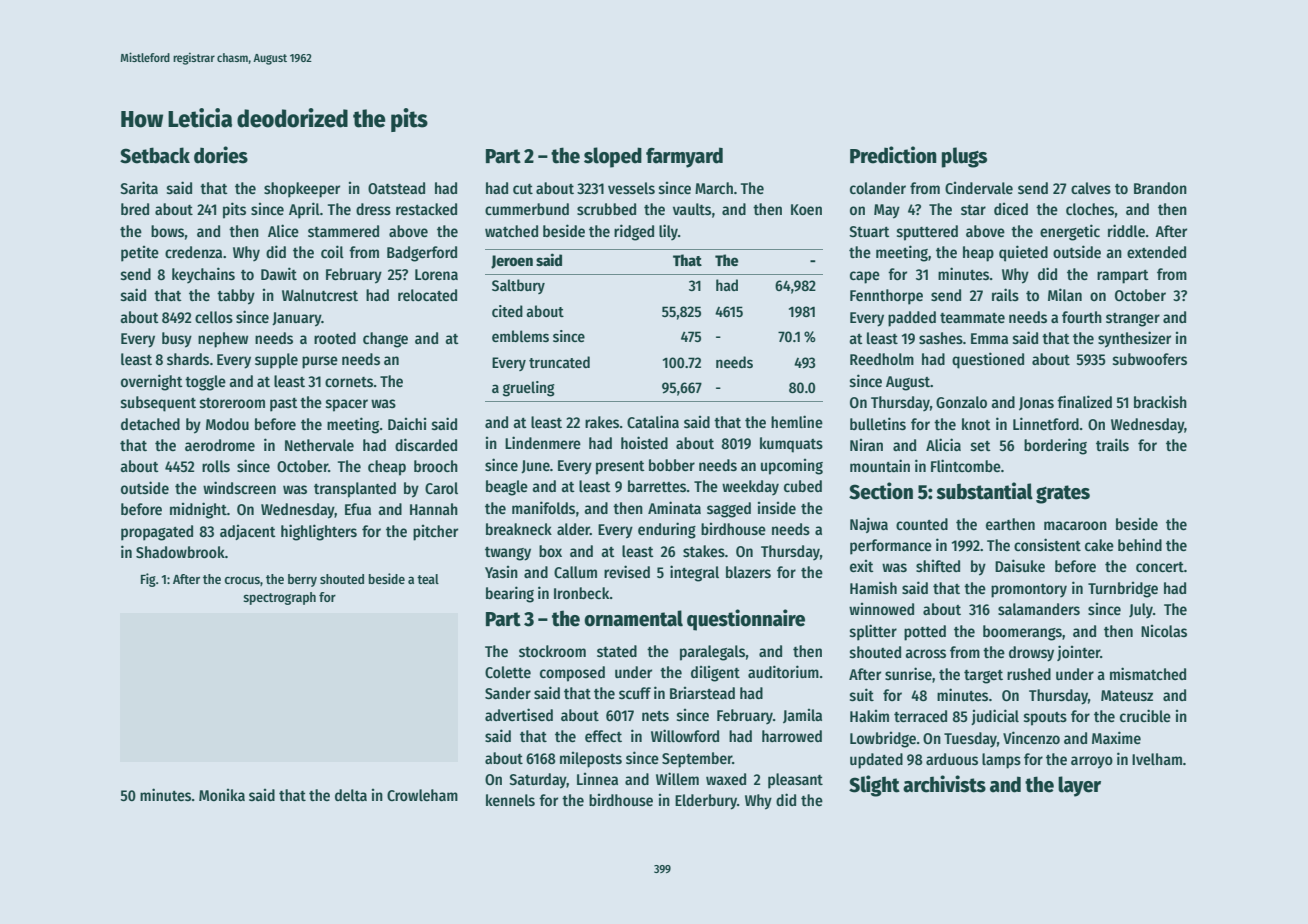  Describe the element at coordinates (1046, 423) in the image. I see `Linnetford` at that location.
